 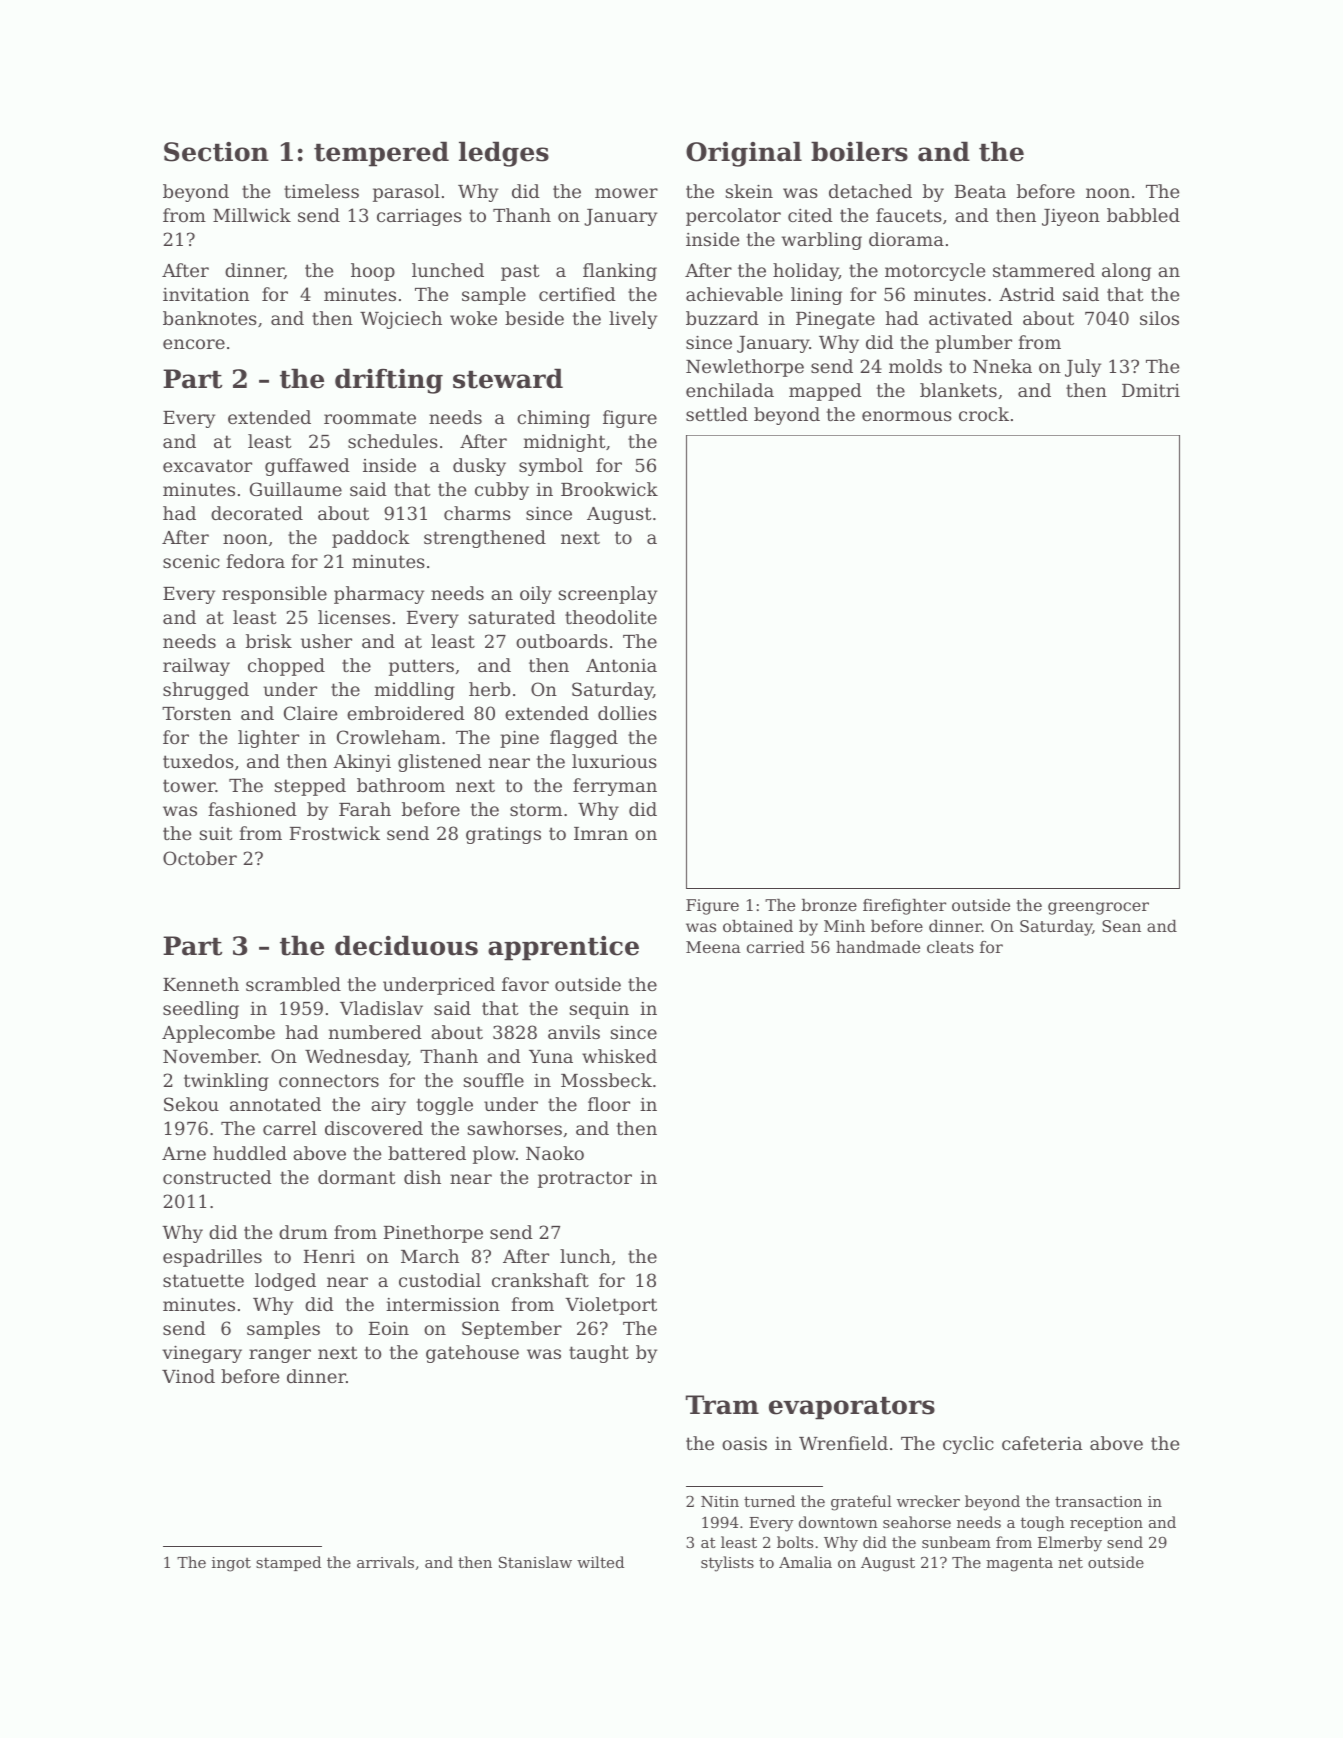 I want to click on magenta, so click(x=1019, y=1564).
